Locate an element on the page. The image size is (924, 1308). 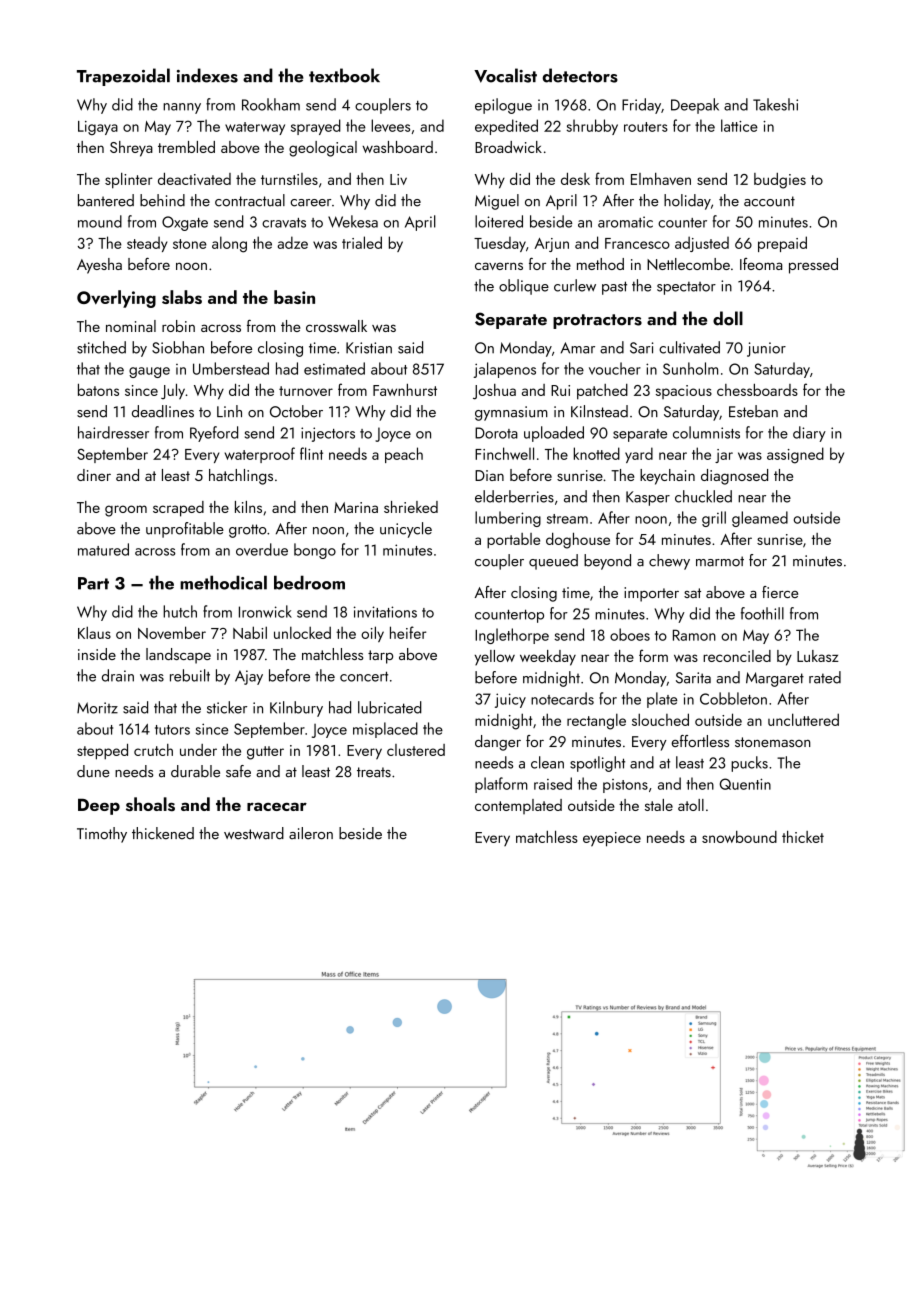
heifer is located at coordinates (408, 632).
